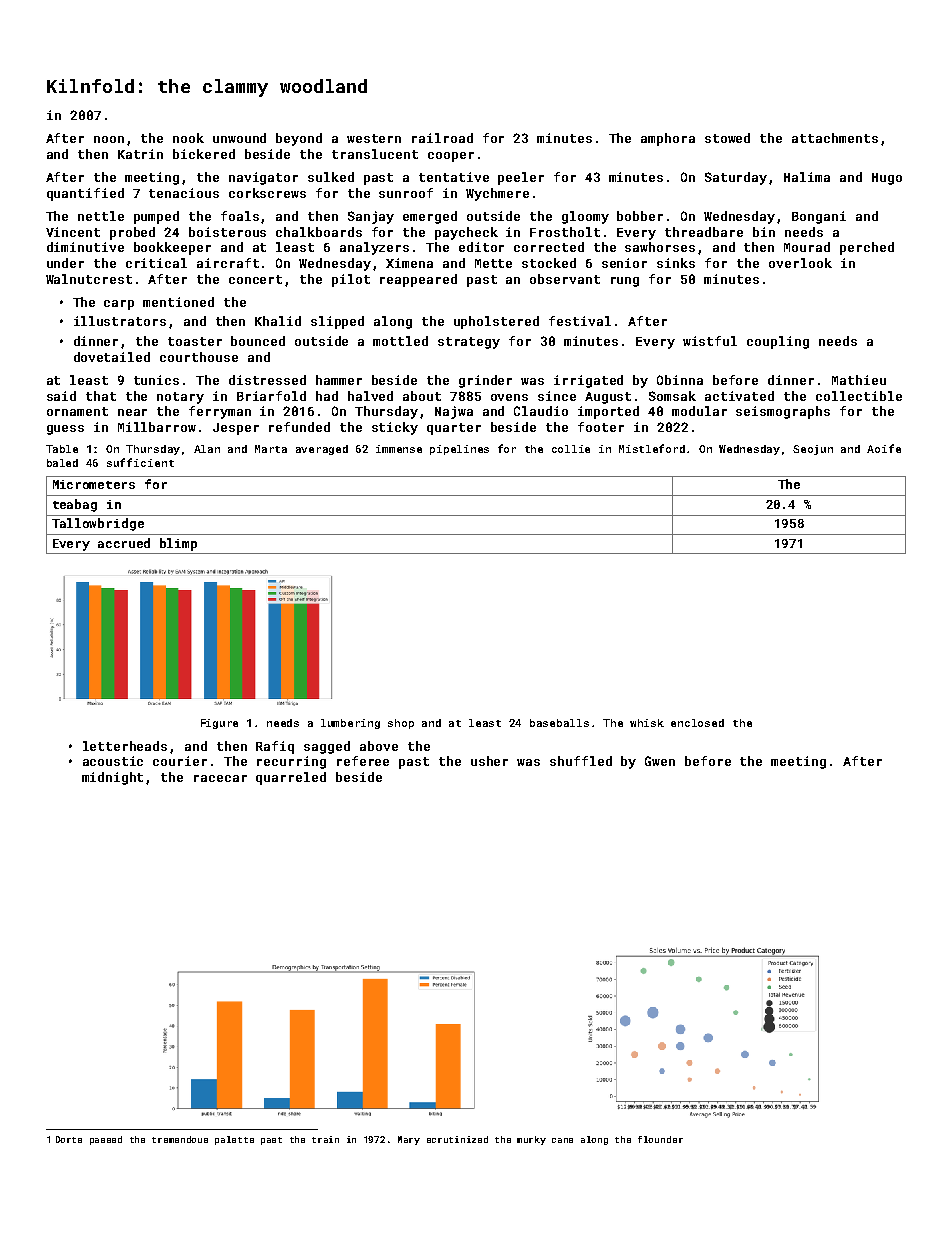 The image size is (952, 1233). What do you see at coordinates (562, 1140) in the page?
I see `cane` at bounding box center [562, 1140].
